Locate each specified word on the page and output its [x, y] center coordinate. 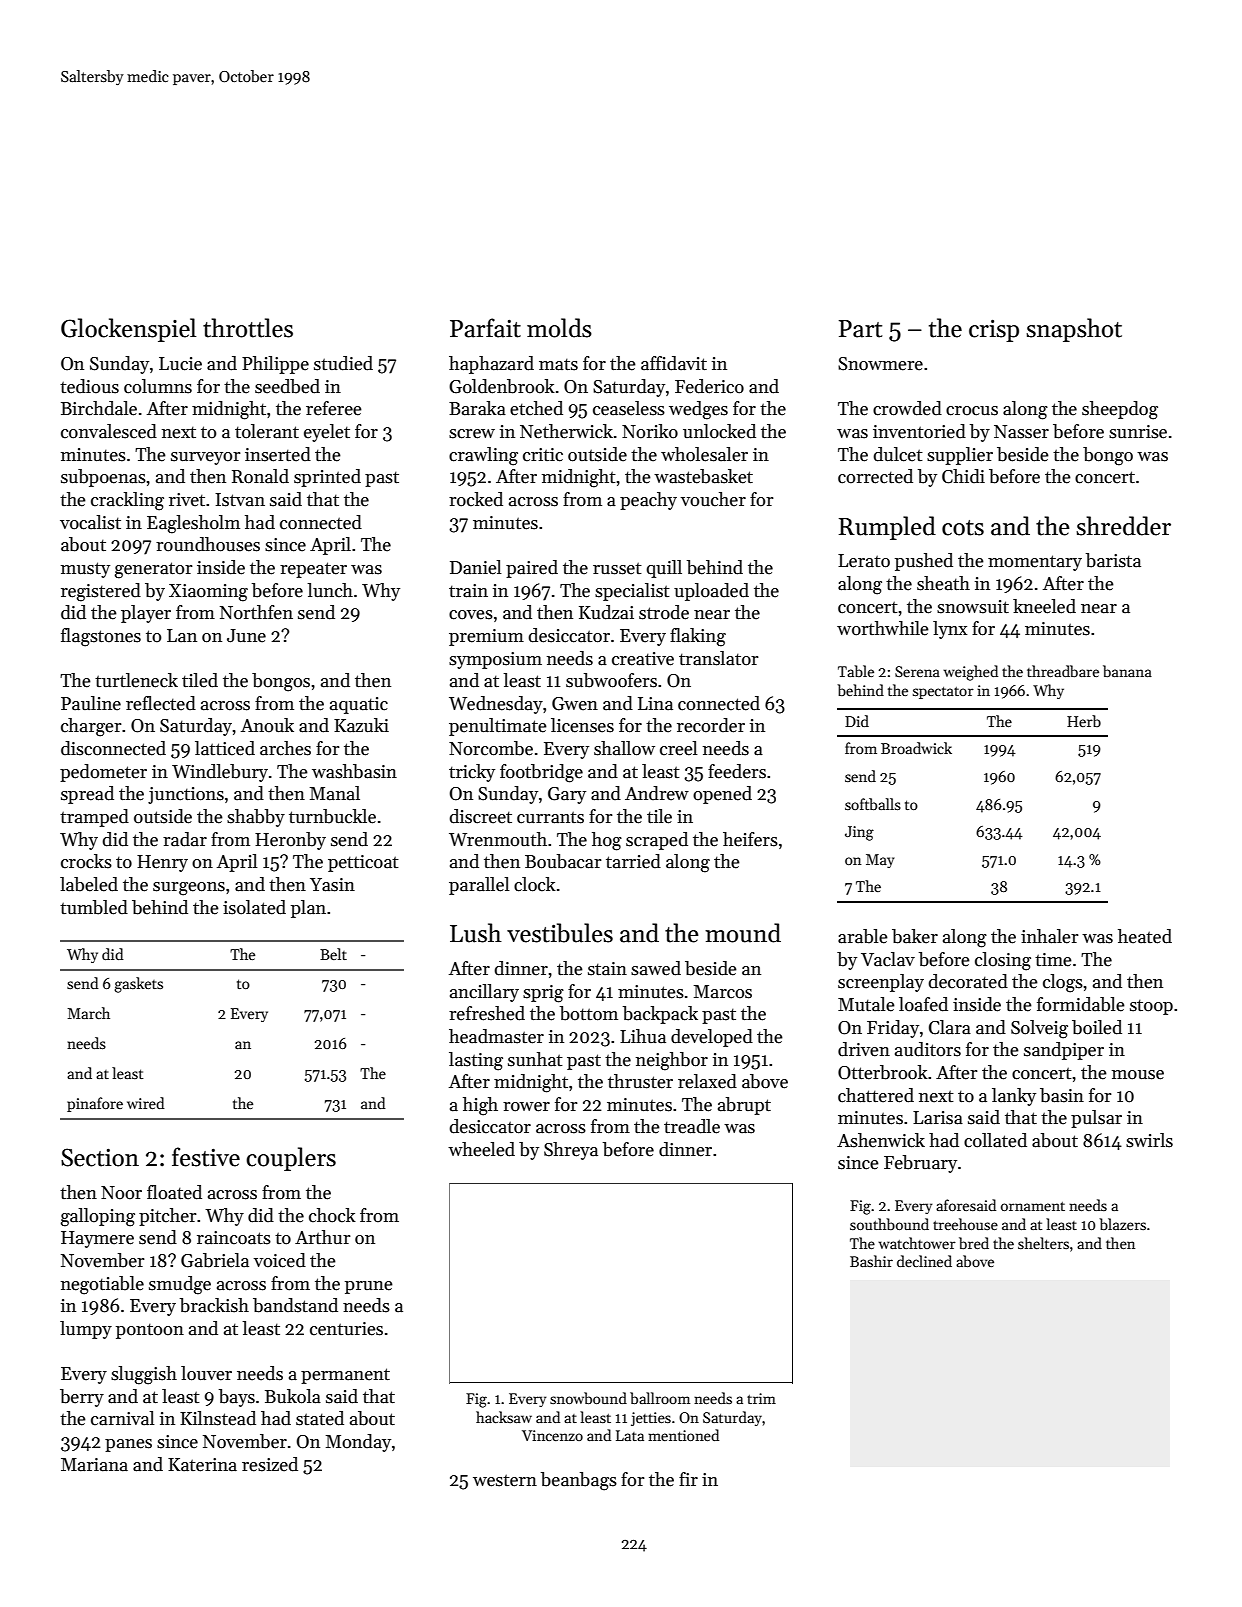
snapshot [1074, 330]
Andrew [657, 793]
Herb [1084, 721]
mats [558, 364]
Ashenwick [881, 1140]
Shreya [571, 1151]
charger [91, 727]
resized [270, 1464]
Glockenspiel [128, 330]
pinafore [95, 1104]
